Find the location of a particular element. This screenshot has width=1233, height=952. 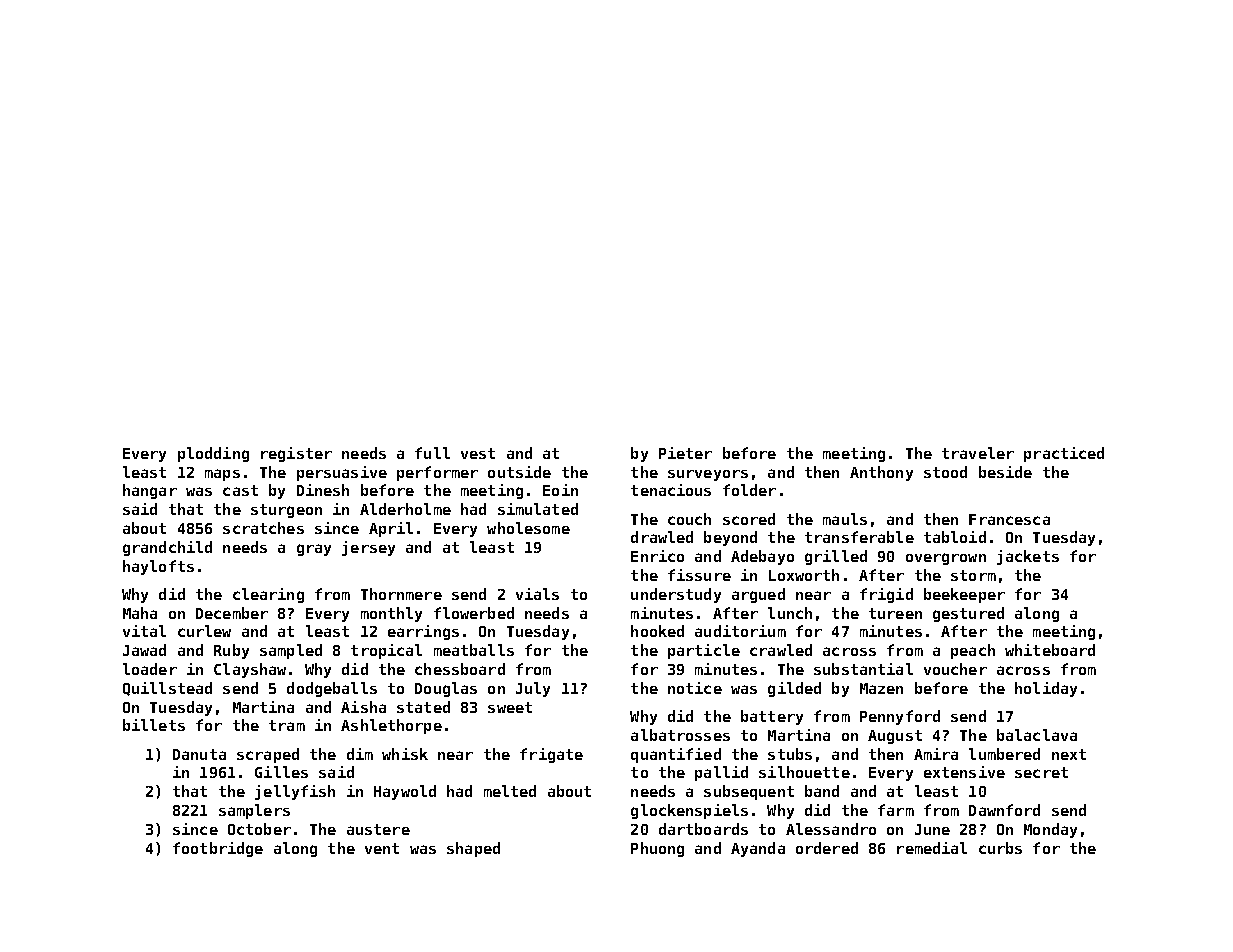

tenacious is located at coordinates (671, 490).
